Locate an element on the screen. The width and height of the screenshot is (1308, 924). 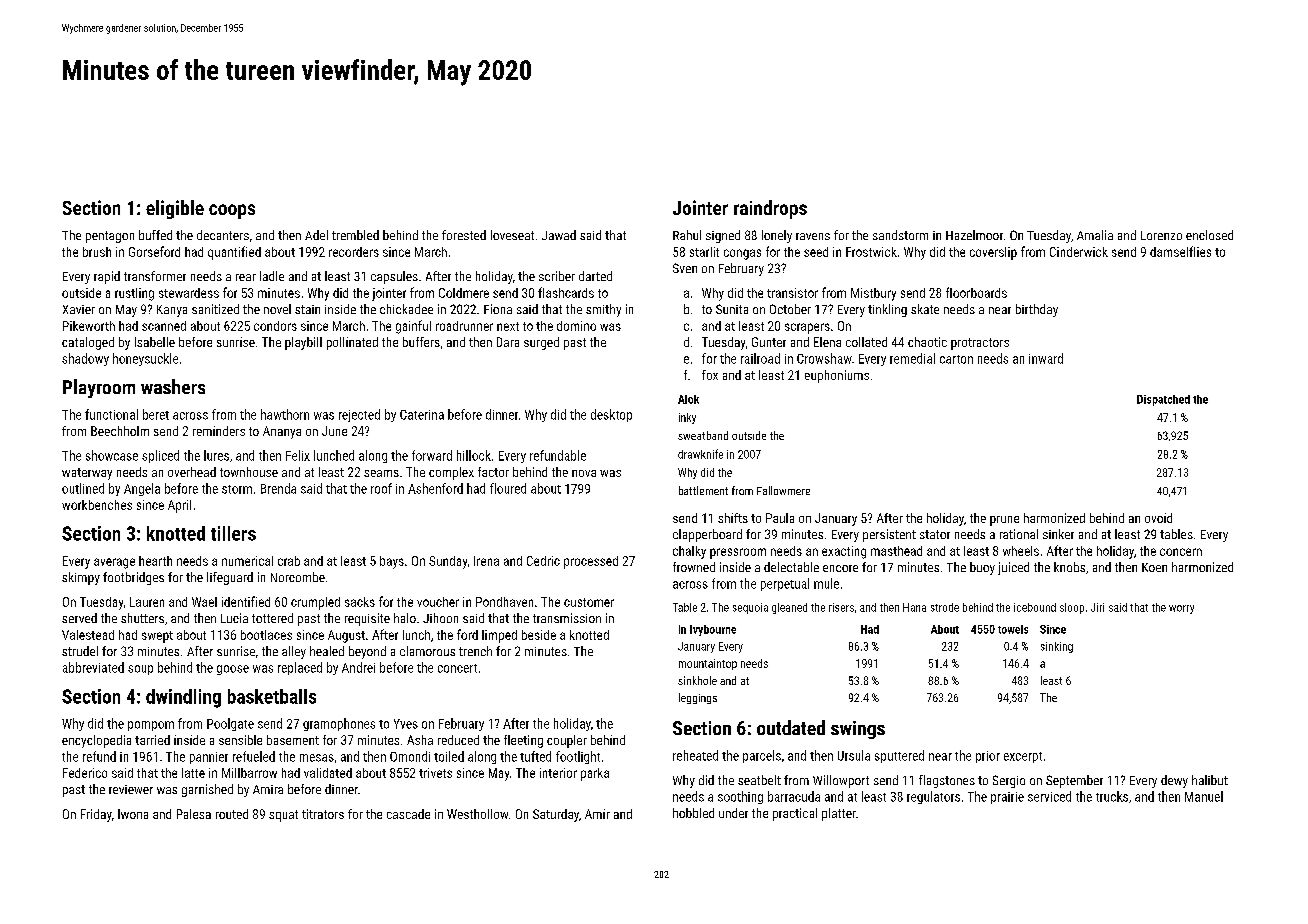
April is located at coordinates (179, 506).
